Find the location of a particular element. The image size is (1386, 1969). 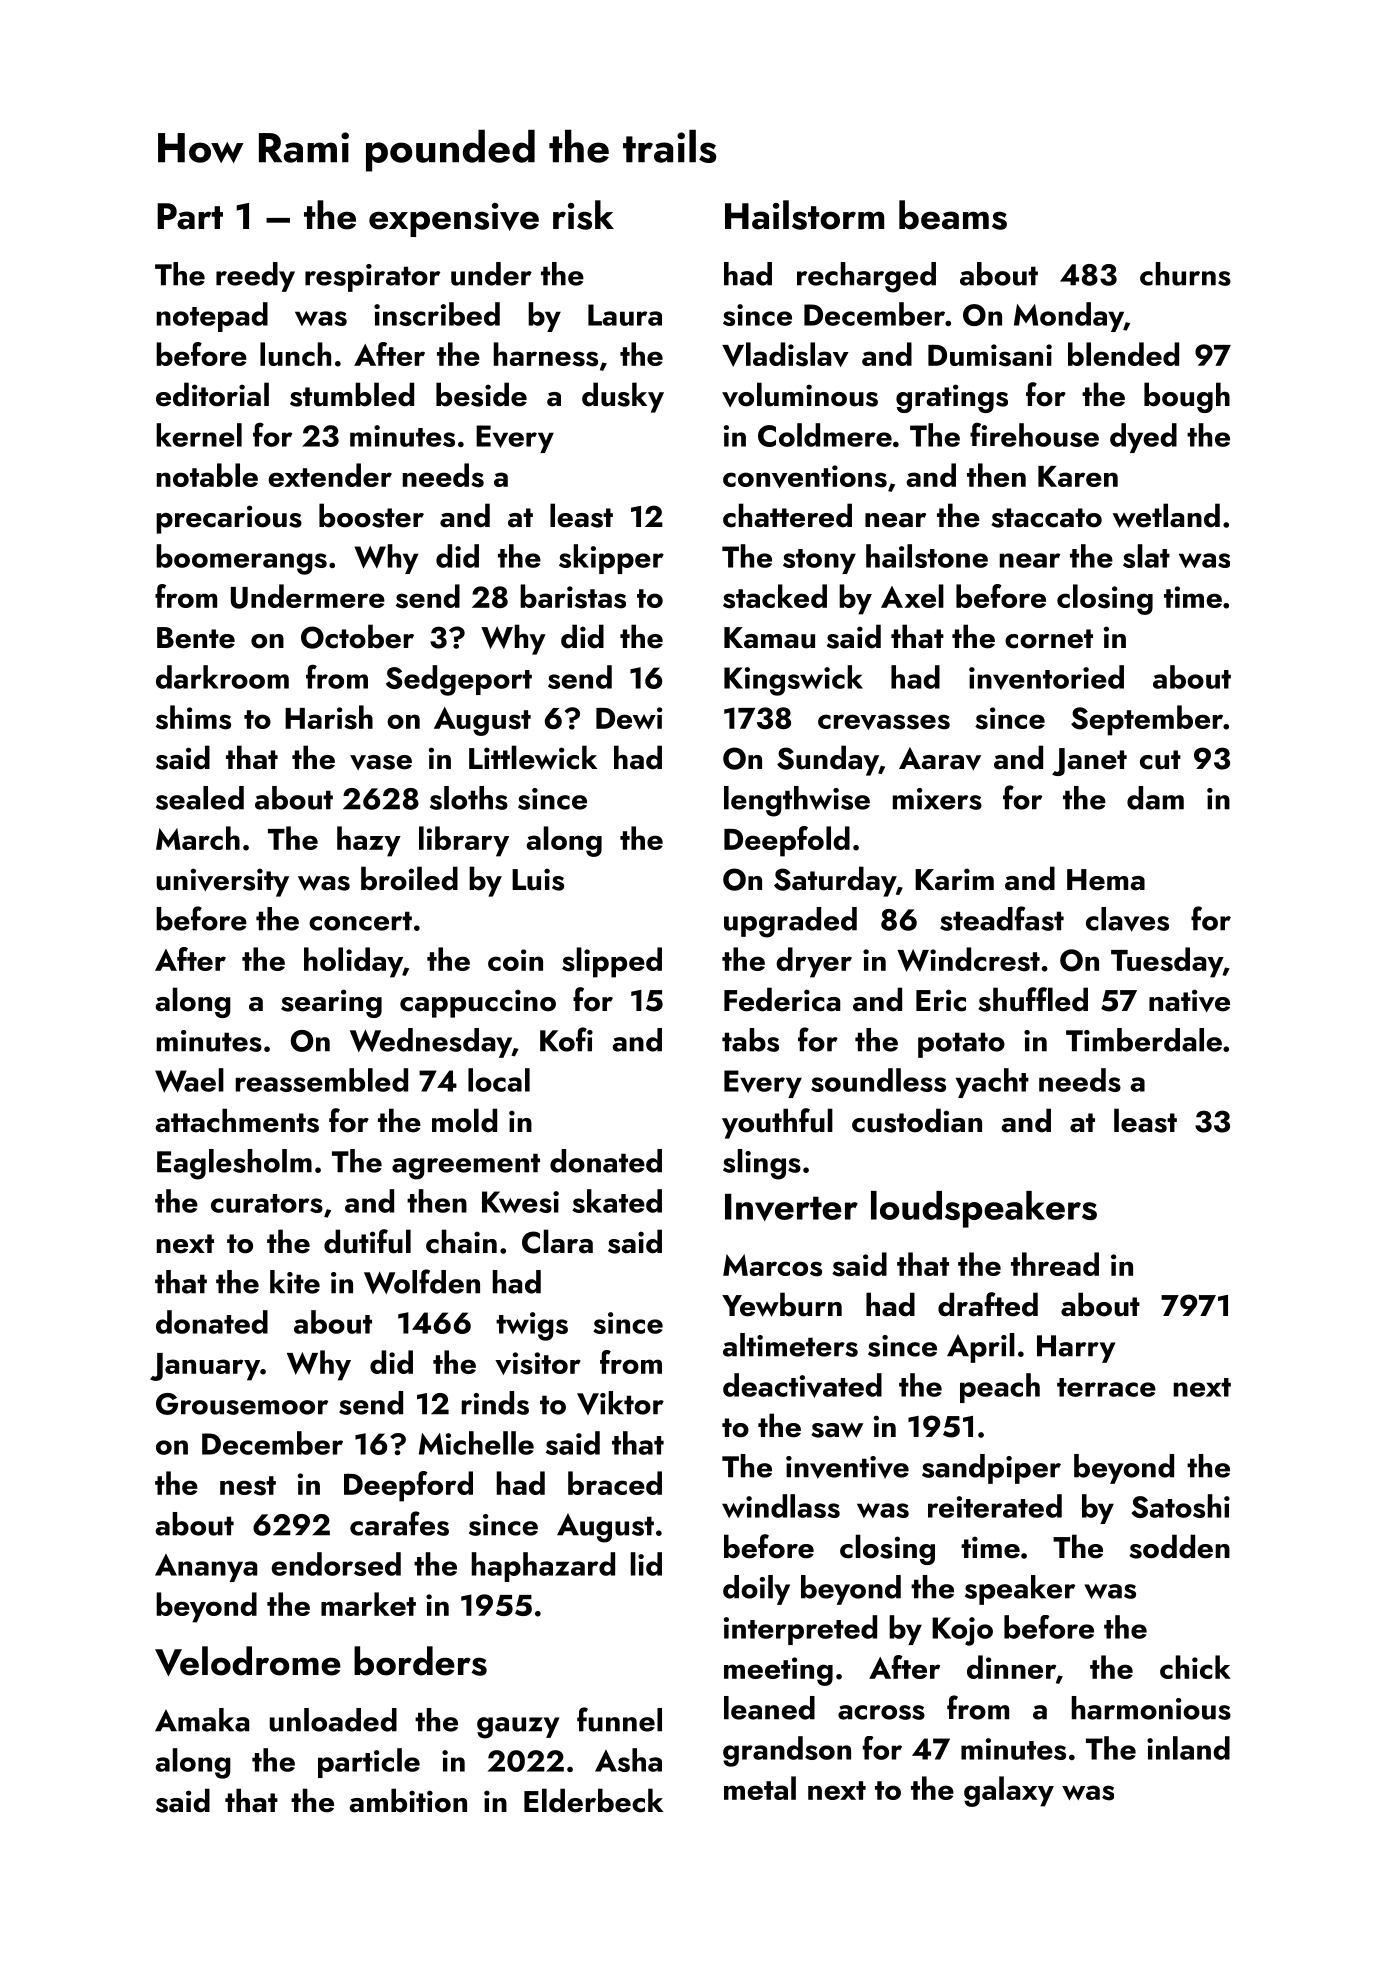

holiday is located at coordinates (353, 962).
